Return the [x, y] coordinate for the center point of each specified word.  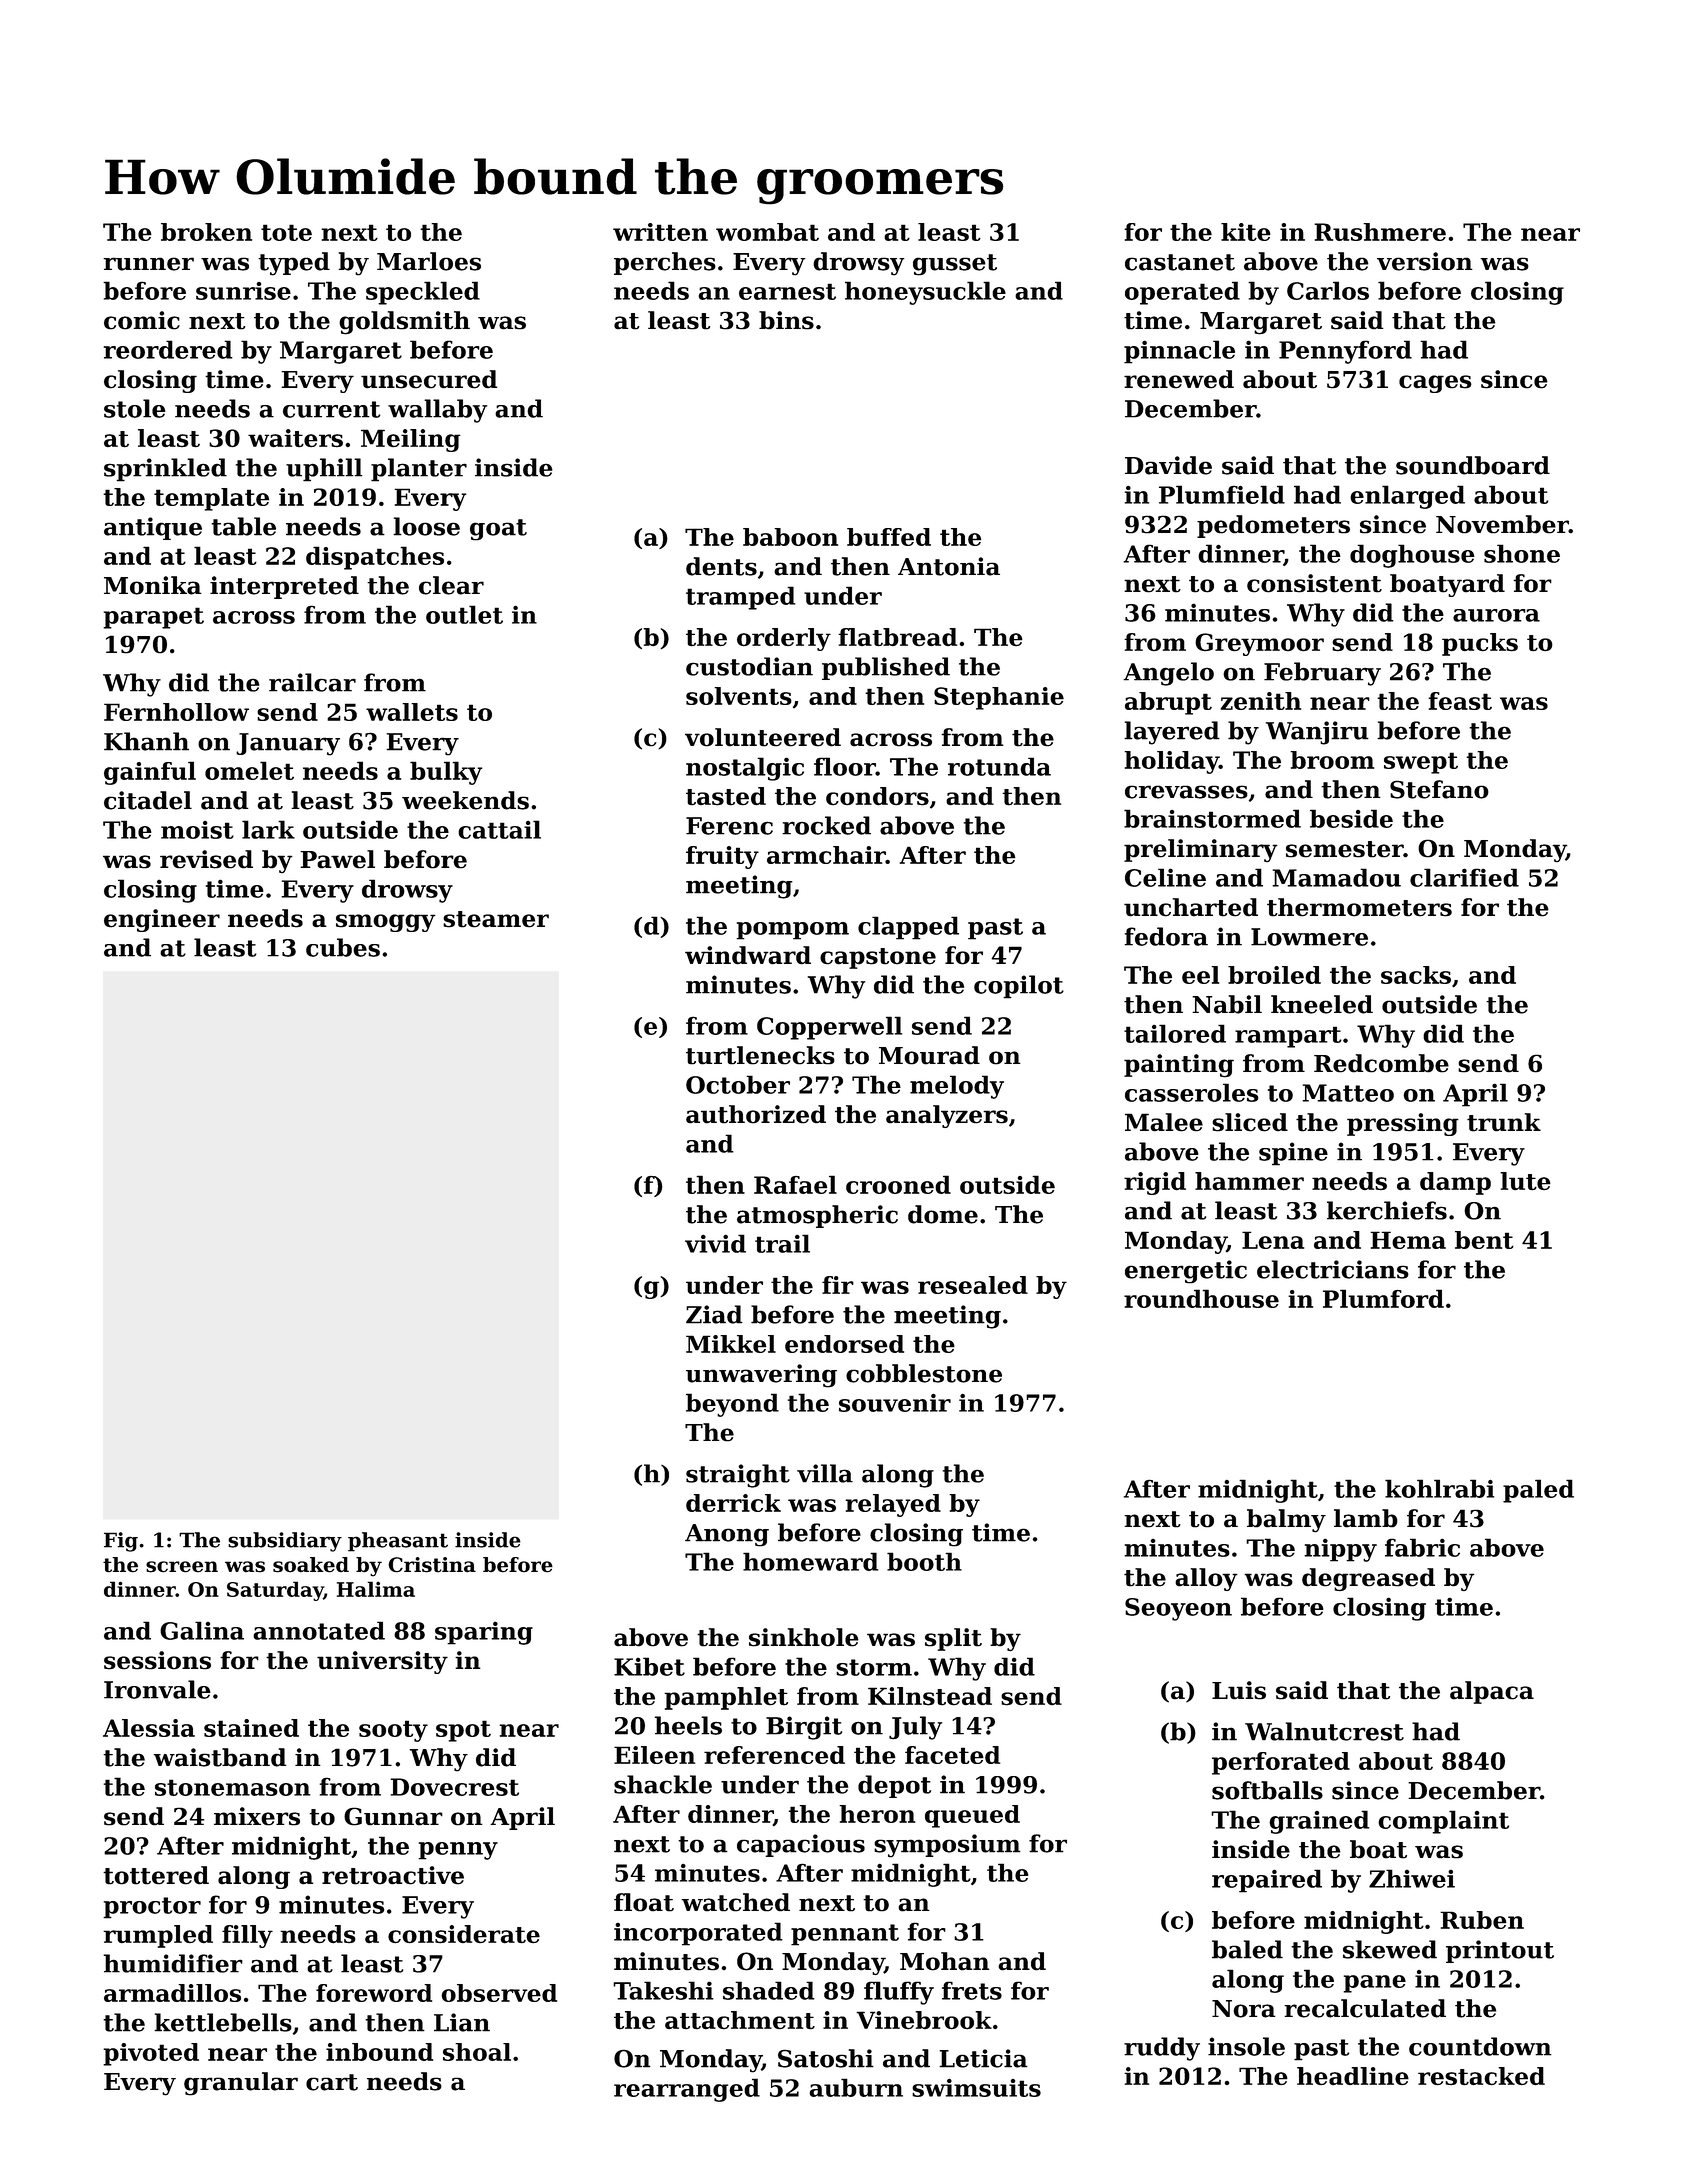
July [915, 1728]
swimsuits [976, 2088]
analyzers [947, 1116]
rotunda [999, 766]
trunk [1504, 1122]
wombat [767, 232]
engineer [162, 920]
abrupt [1168, 703]
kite [1246, 232]
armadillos [172, 1993]
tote [286, 232]
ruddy [1162, 2049]
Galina [202, 1630]
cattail [499, 829]
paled [1538, 1491]
